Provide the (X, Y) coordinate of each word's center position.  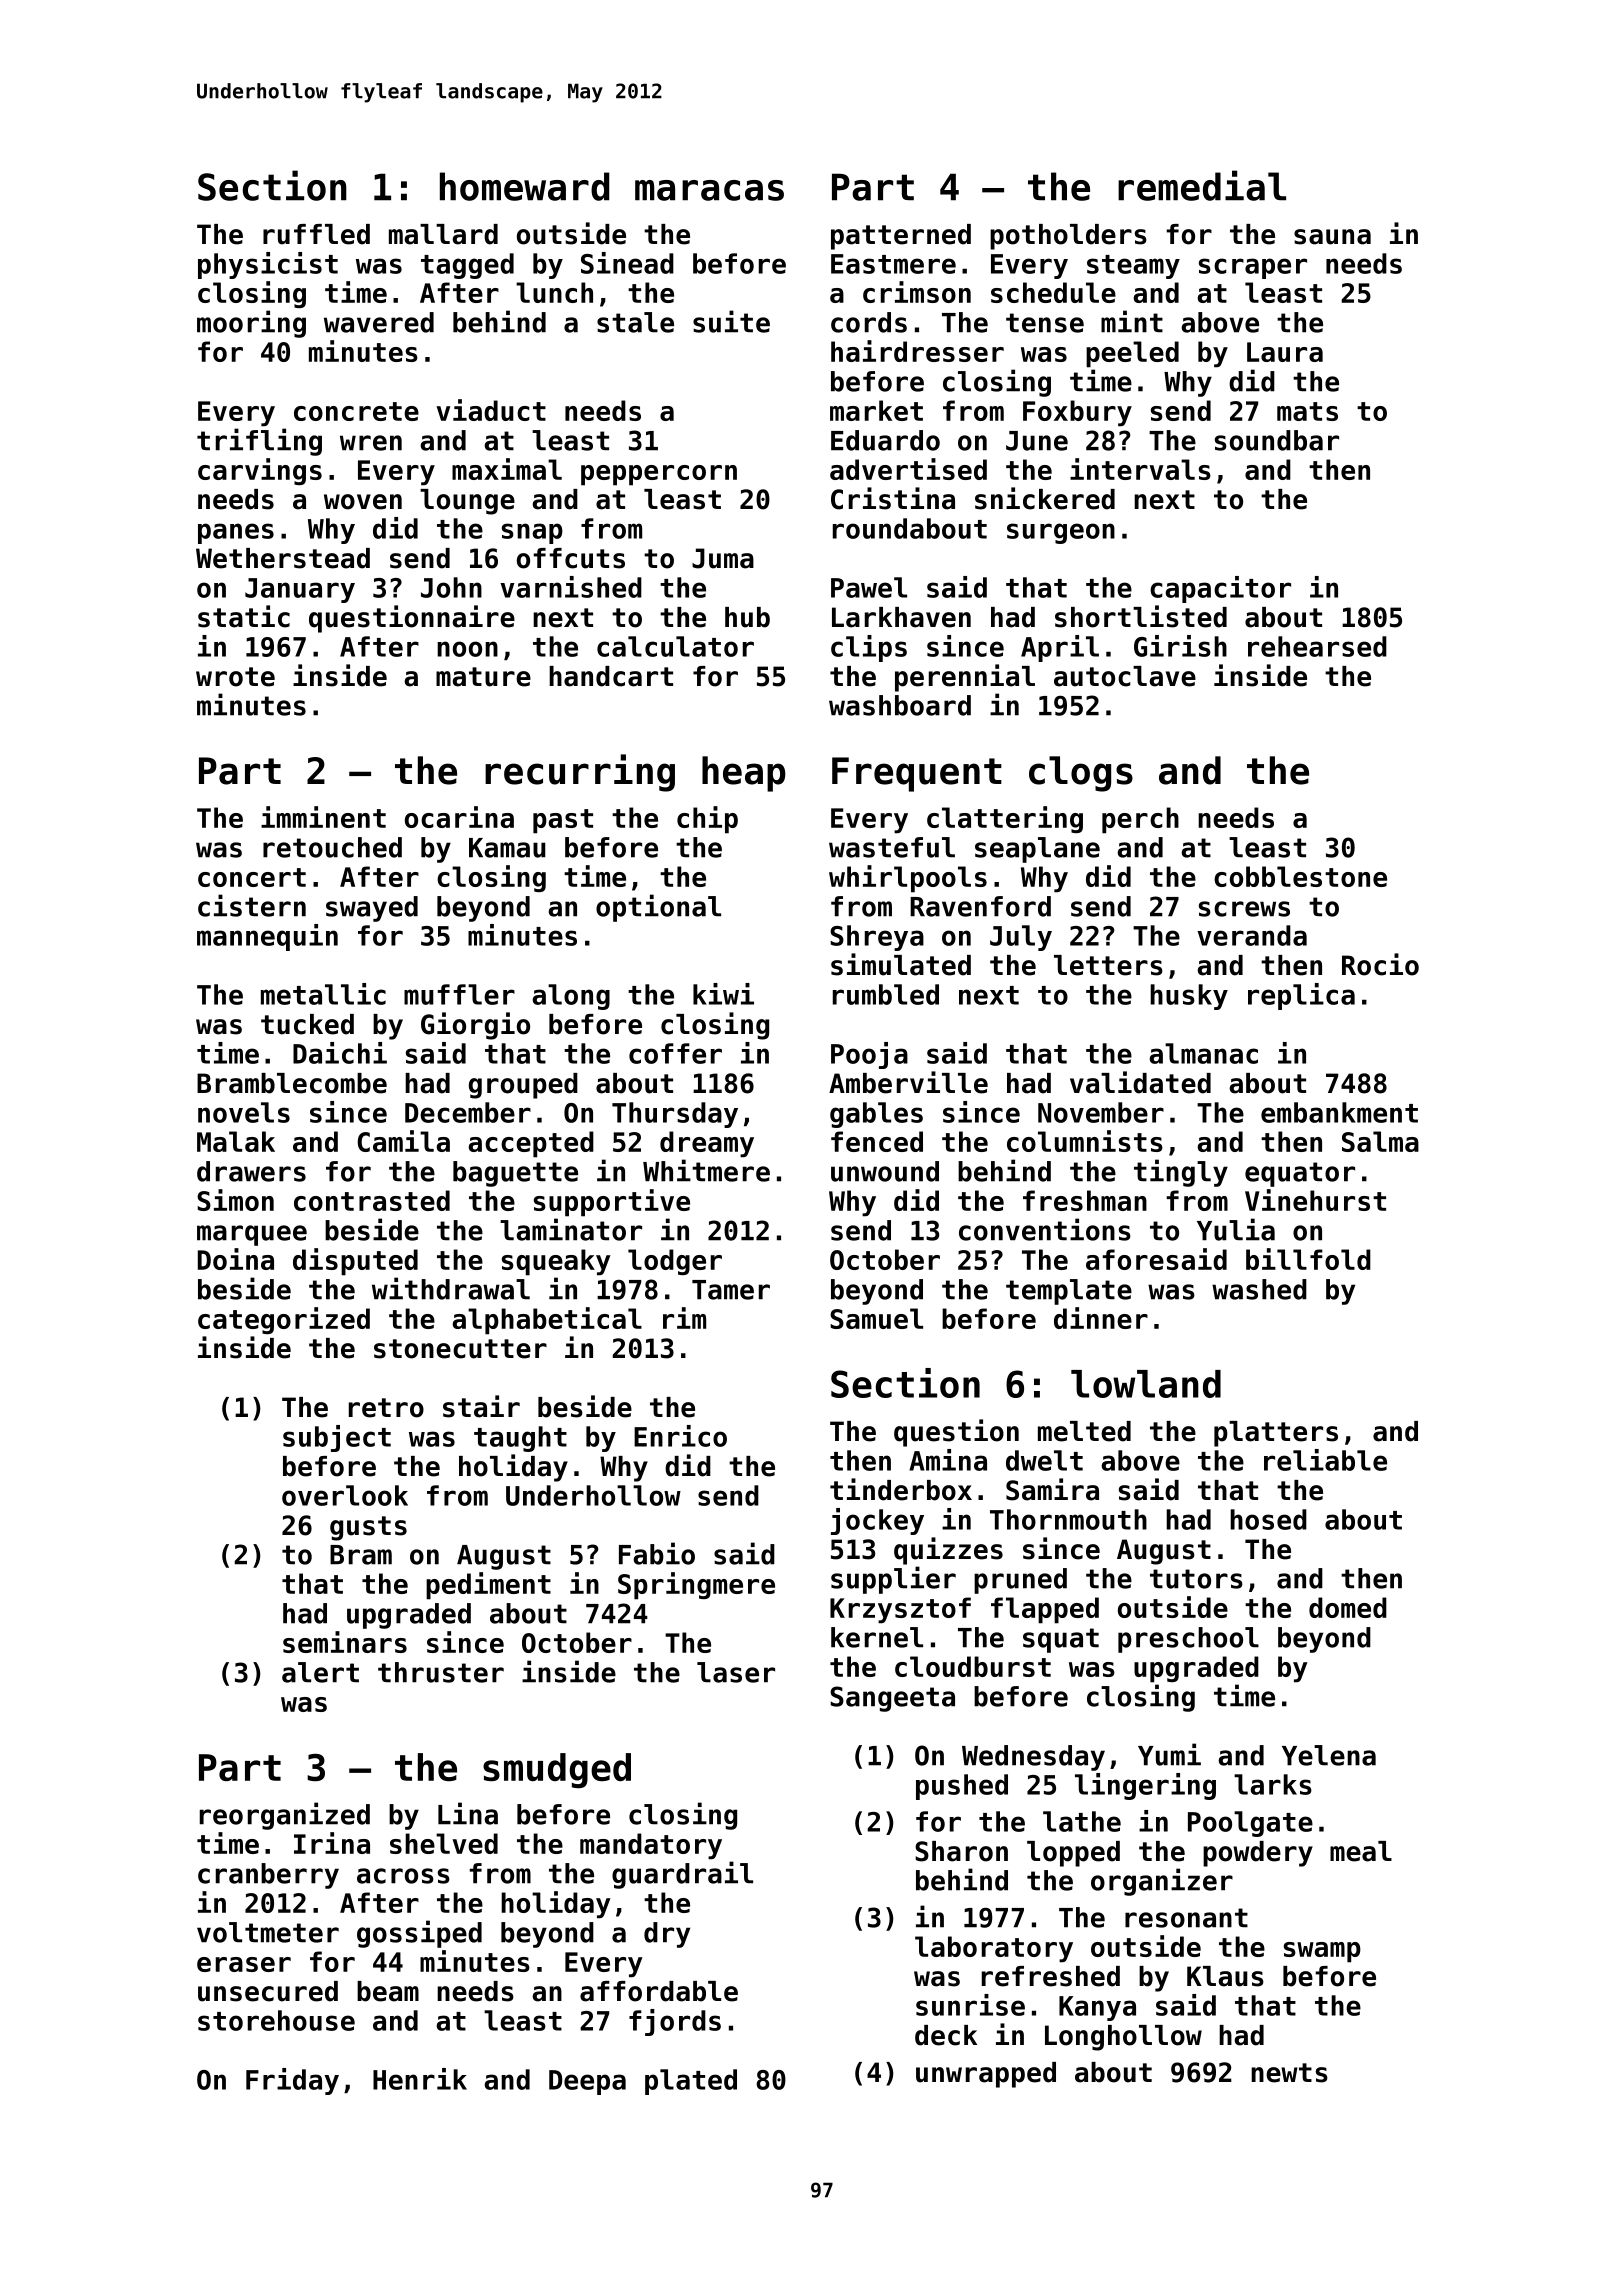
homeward (524, 186)
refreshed (1051, 1976)
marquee (252, 1235)
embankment (1339, 1112)
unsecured (268, 1991)
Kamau (507, 848)
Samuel (876, 1318)
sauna (1332, 237)
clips (869, 648)
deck (946, 2035)
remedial (1202, 185)
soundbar (1277, 440)
